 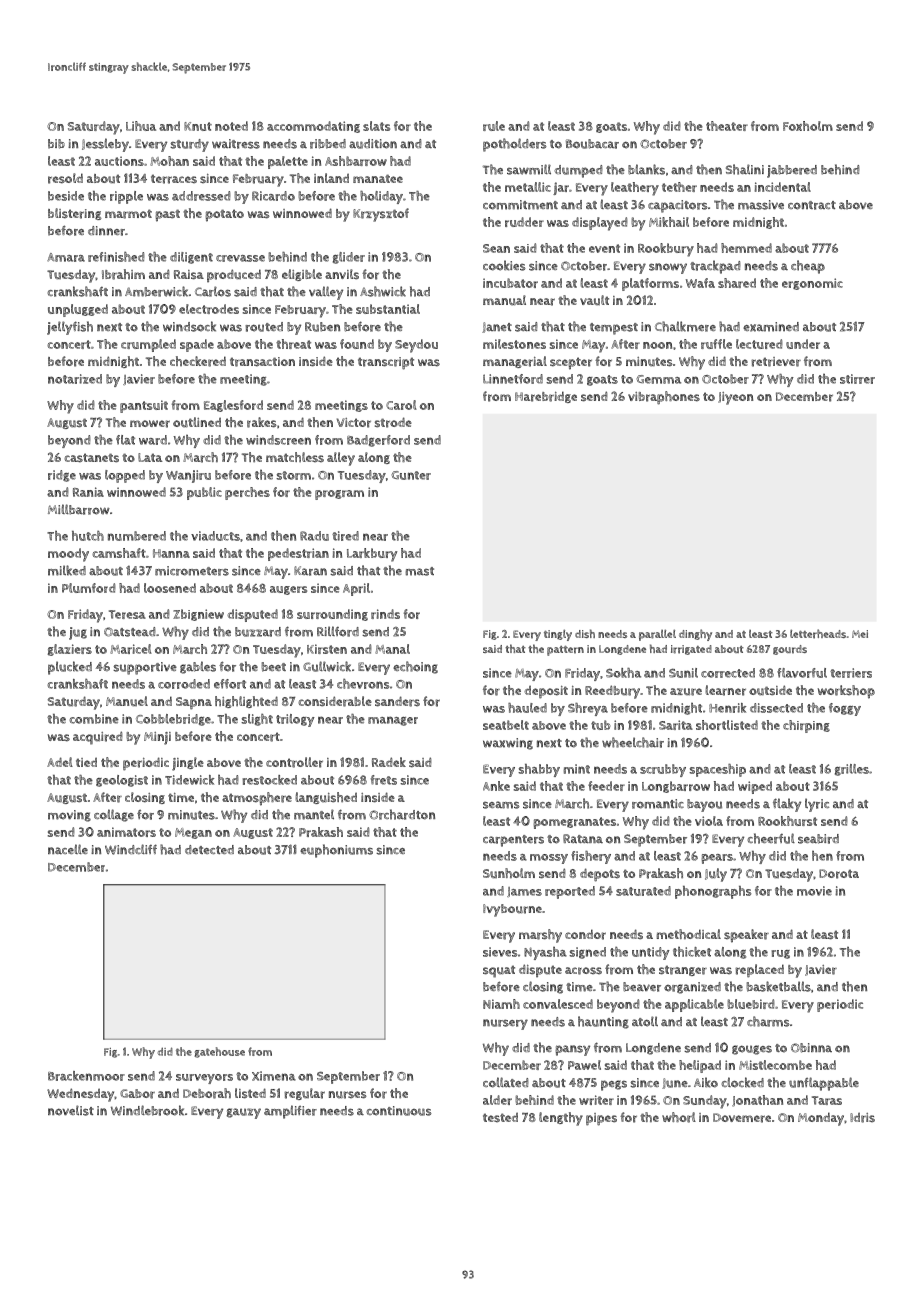 What do you see at coordinates (397, 701) in the document?
I see `sanders` at bounding box center [397, 701].
